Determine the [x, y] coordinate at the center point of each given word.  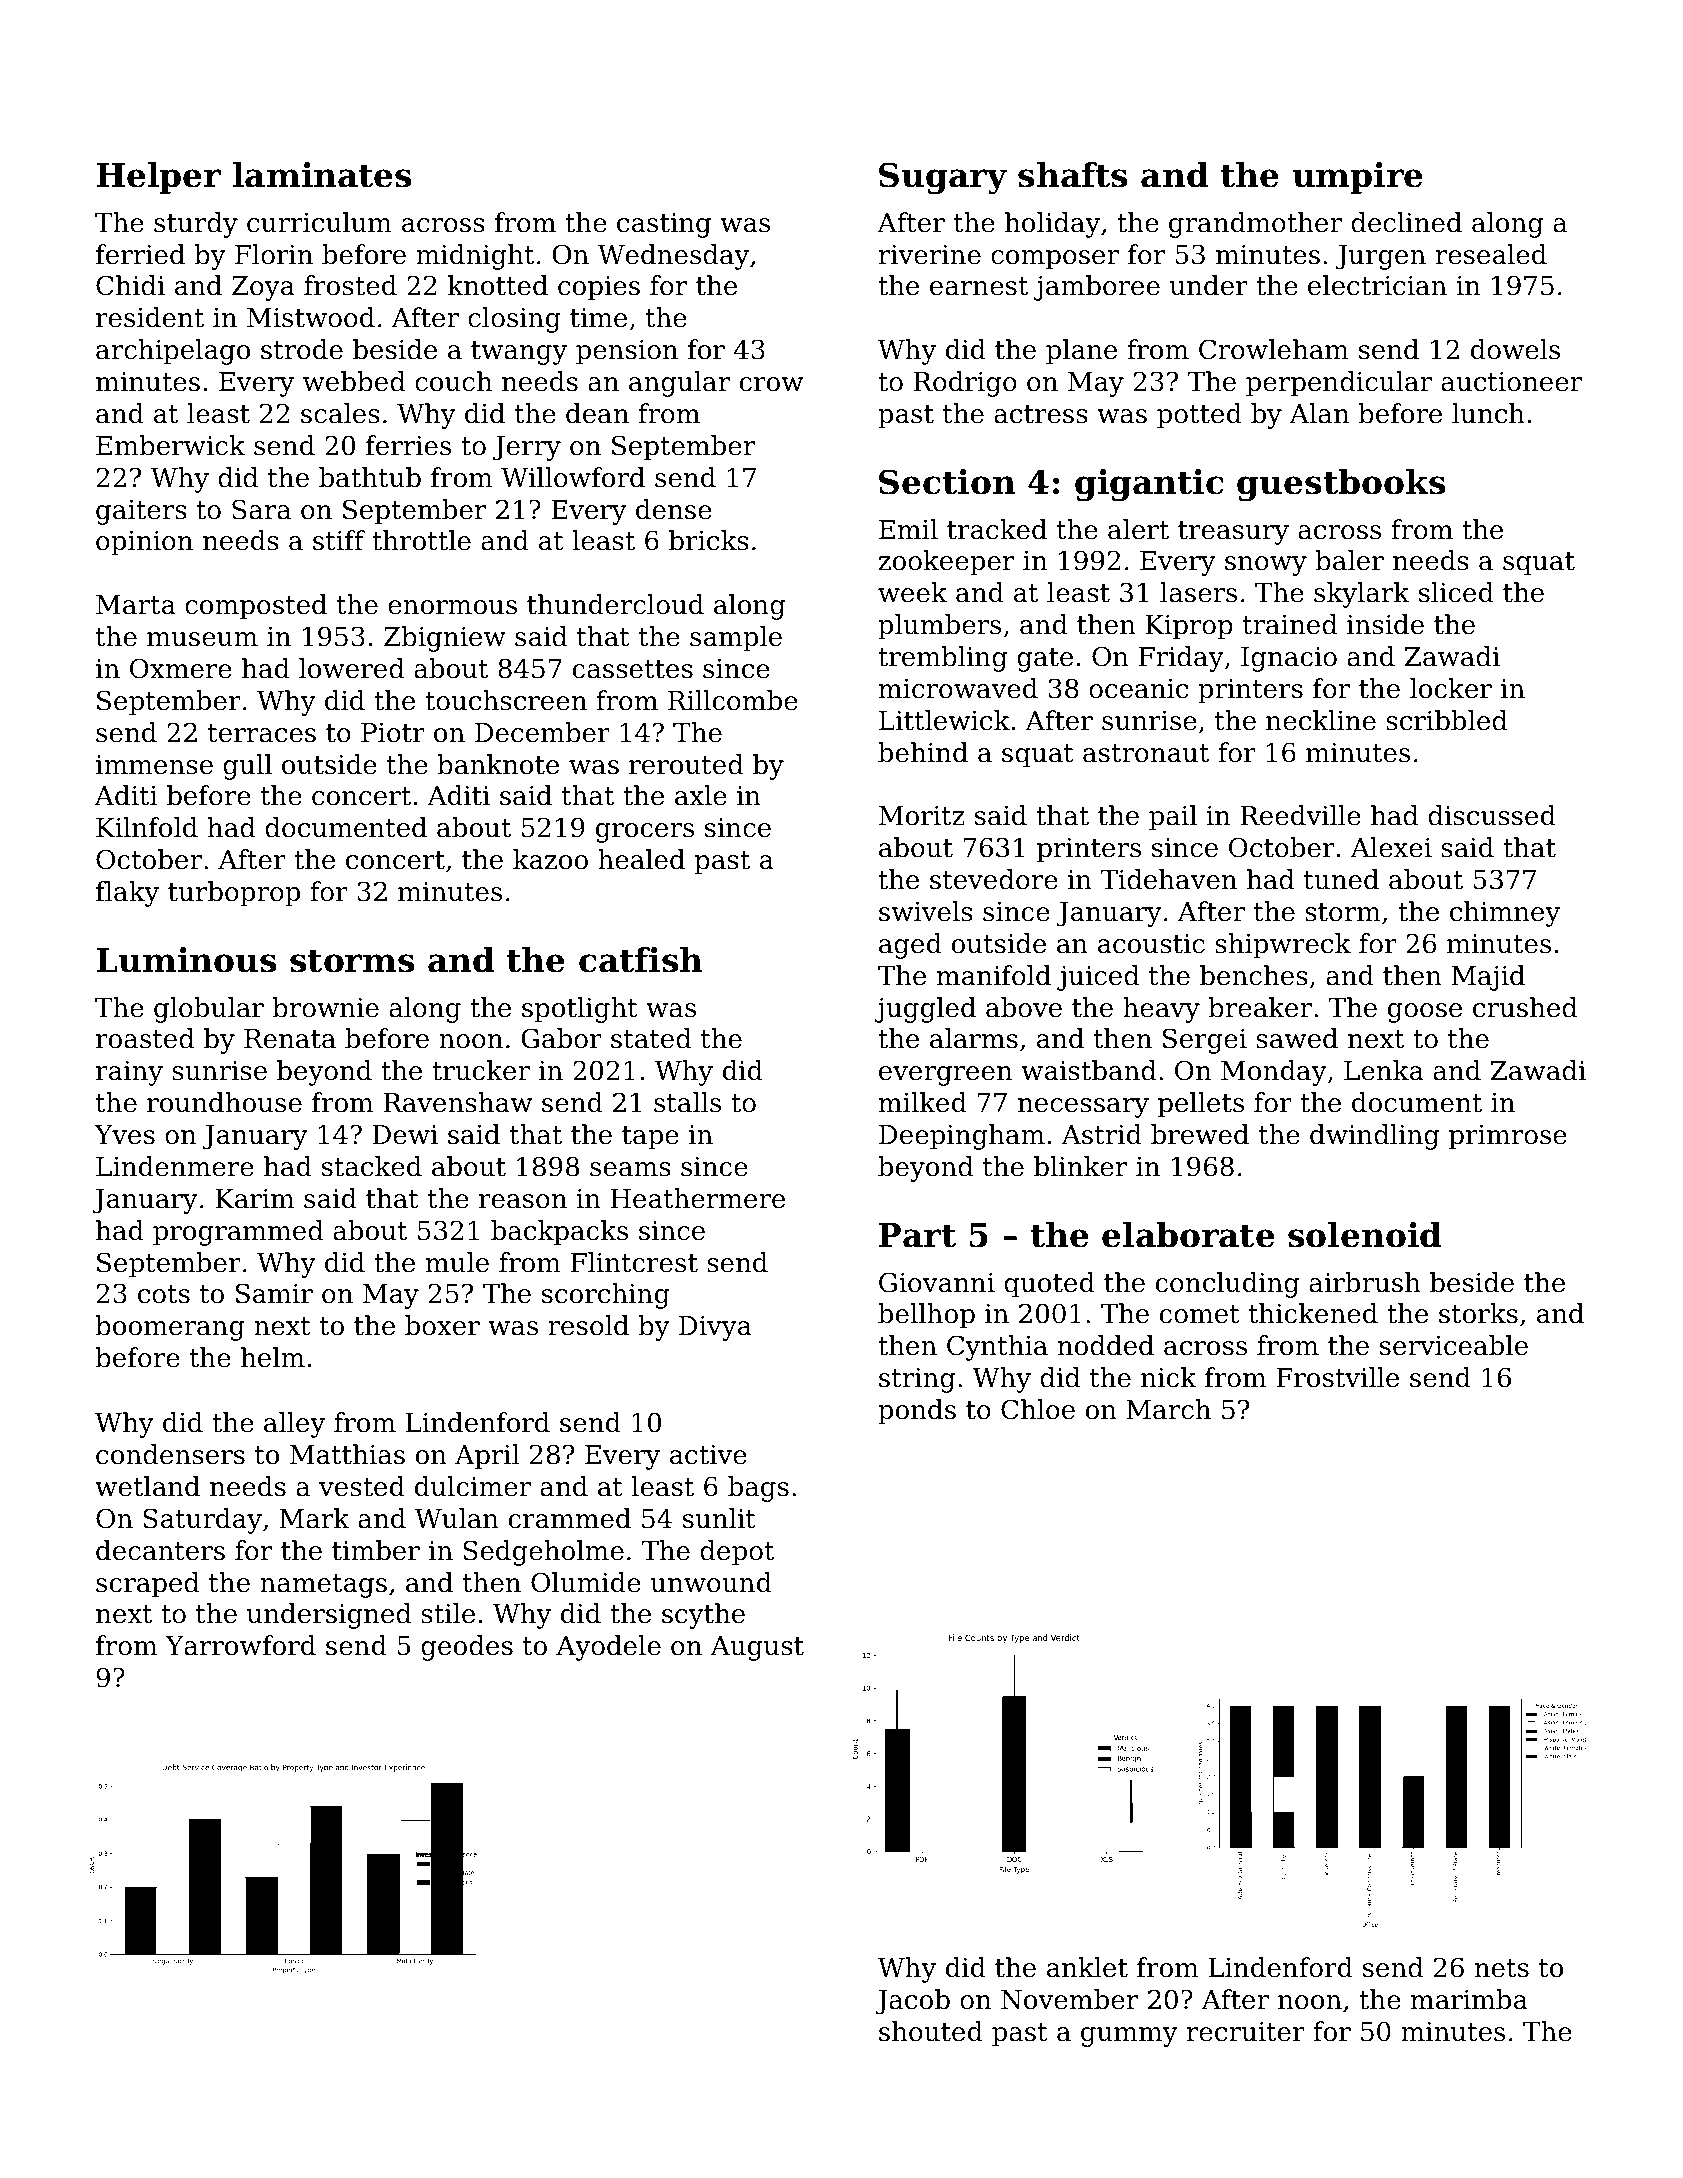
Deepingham [962, 1137]
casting [664, 225]
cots [164, 1294]
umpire [1357, 178]
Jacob [912, 2002]
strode [302, 349]
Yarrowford [240, 1645]
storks [1478, 1313]
